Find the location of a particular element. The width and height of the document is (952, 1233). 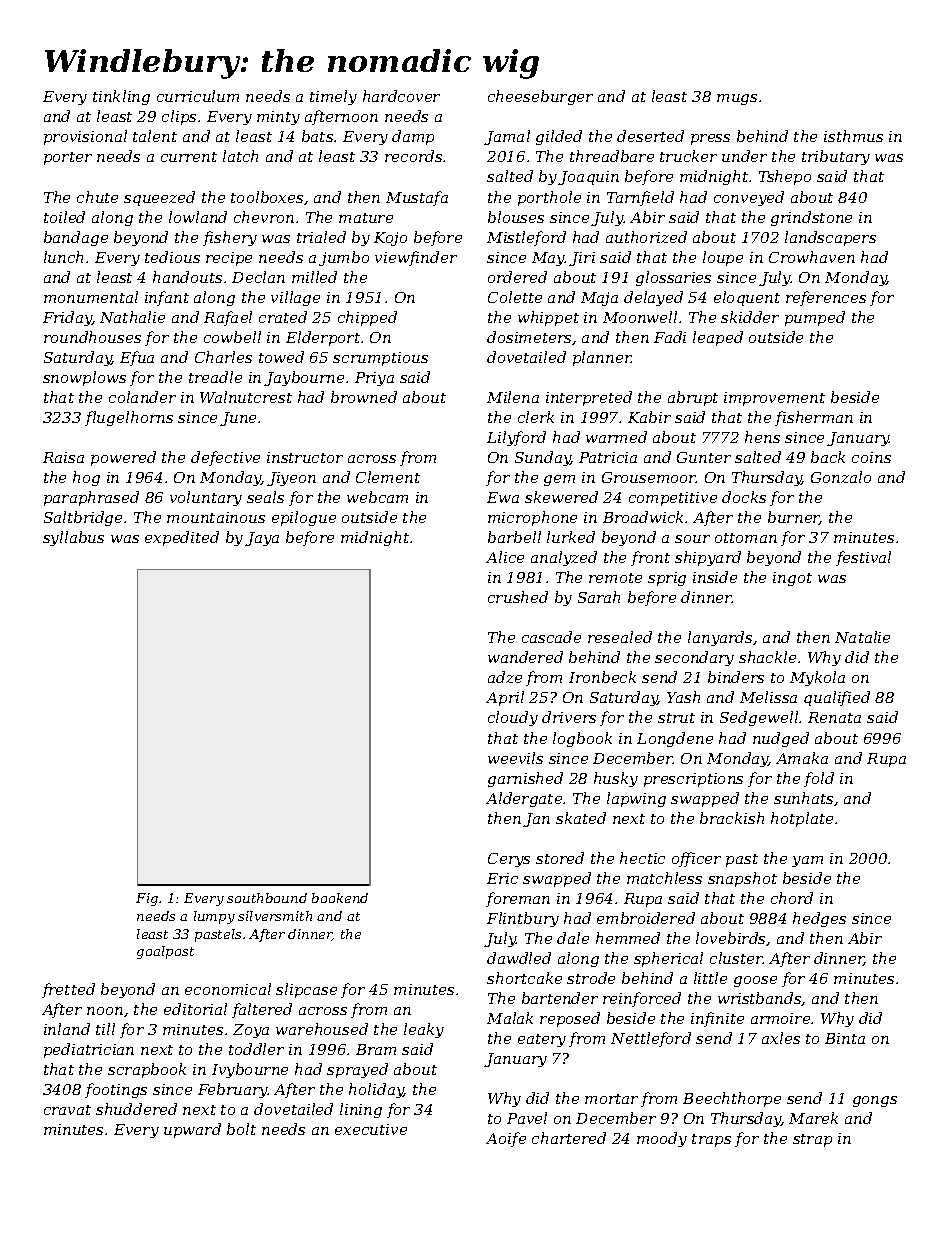

Natalie is located at coordinates (862, 637).
